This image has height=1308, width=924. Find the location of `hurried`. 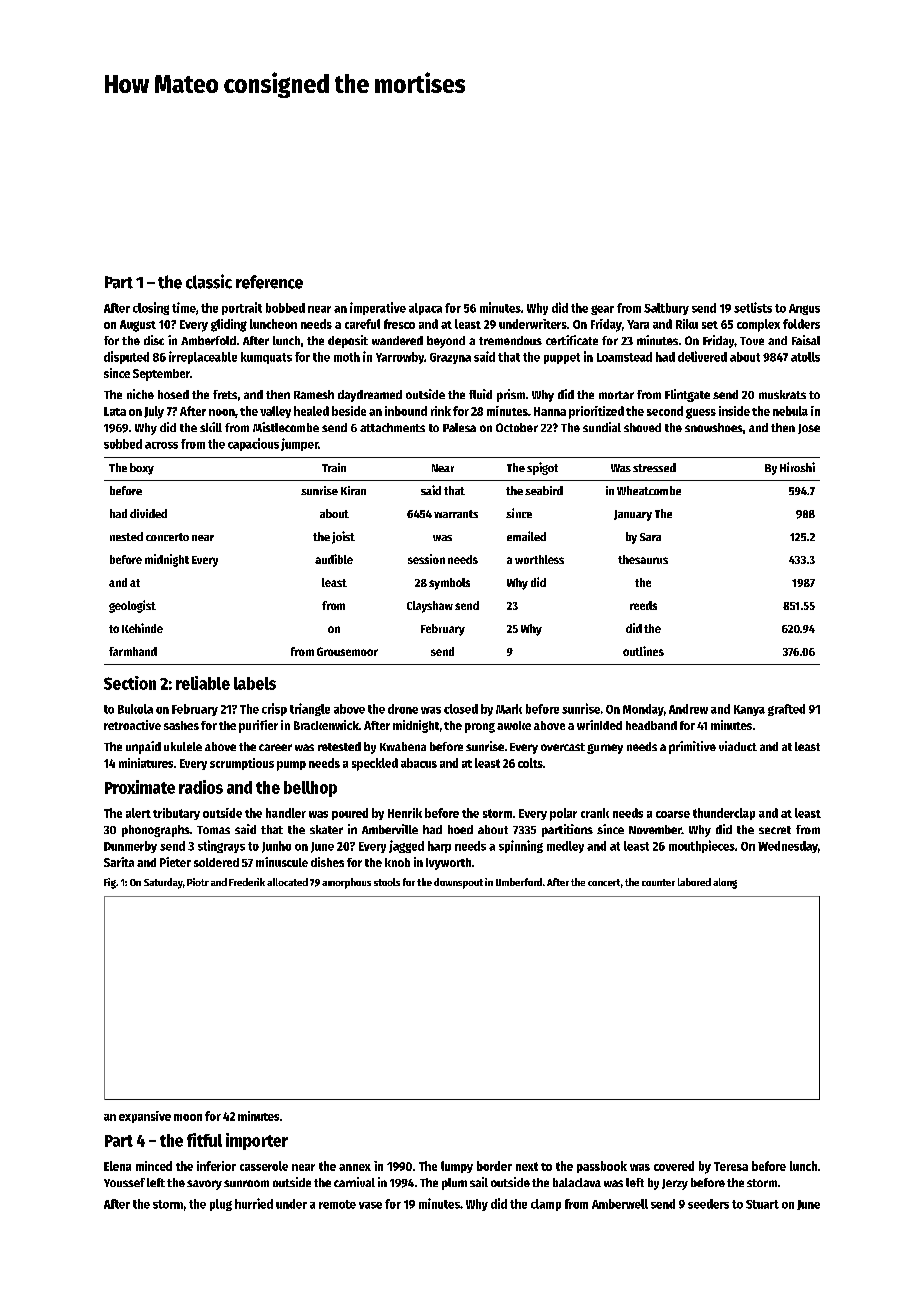

hurried is located at coordinates (254, 1203).
